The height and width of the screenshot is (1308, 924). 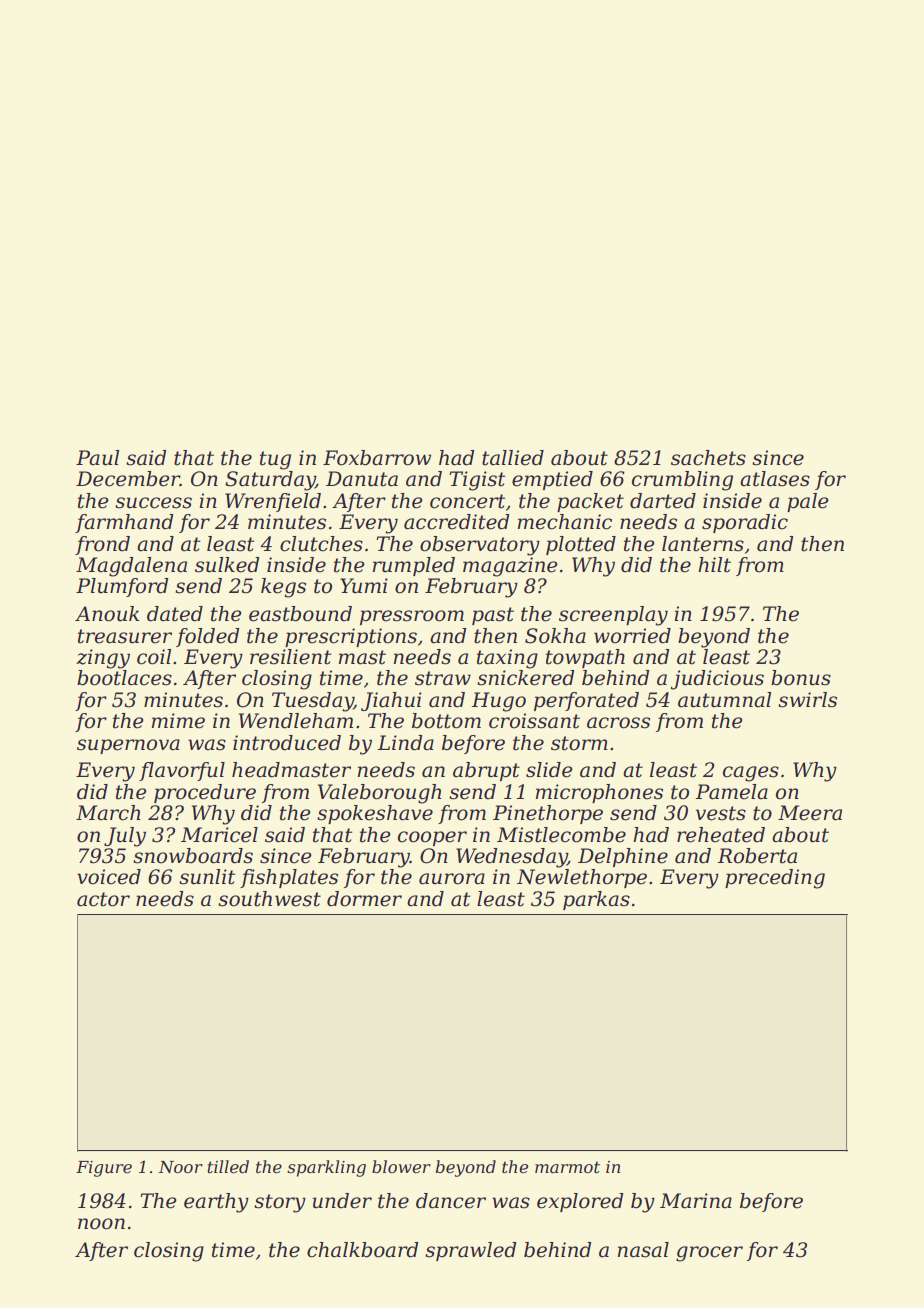 I want to click on clutches, so click(x=321, y=544).
